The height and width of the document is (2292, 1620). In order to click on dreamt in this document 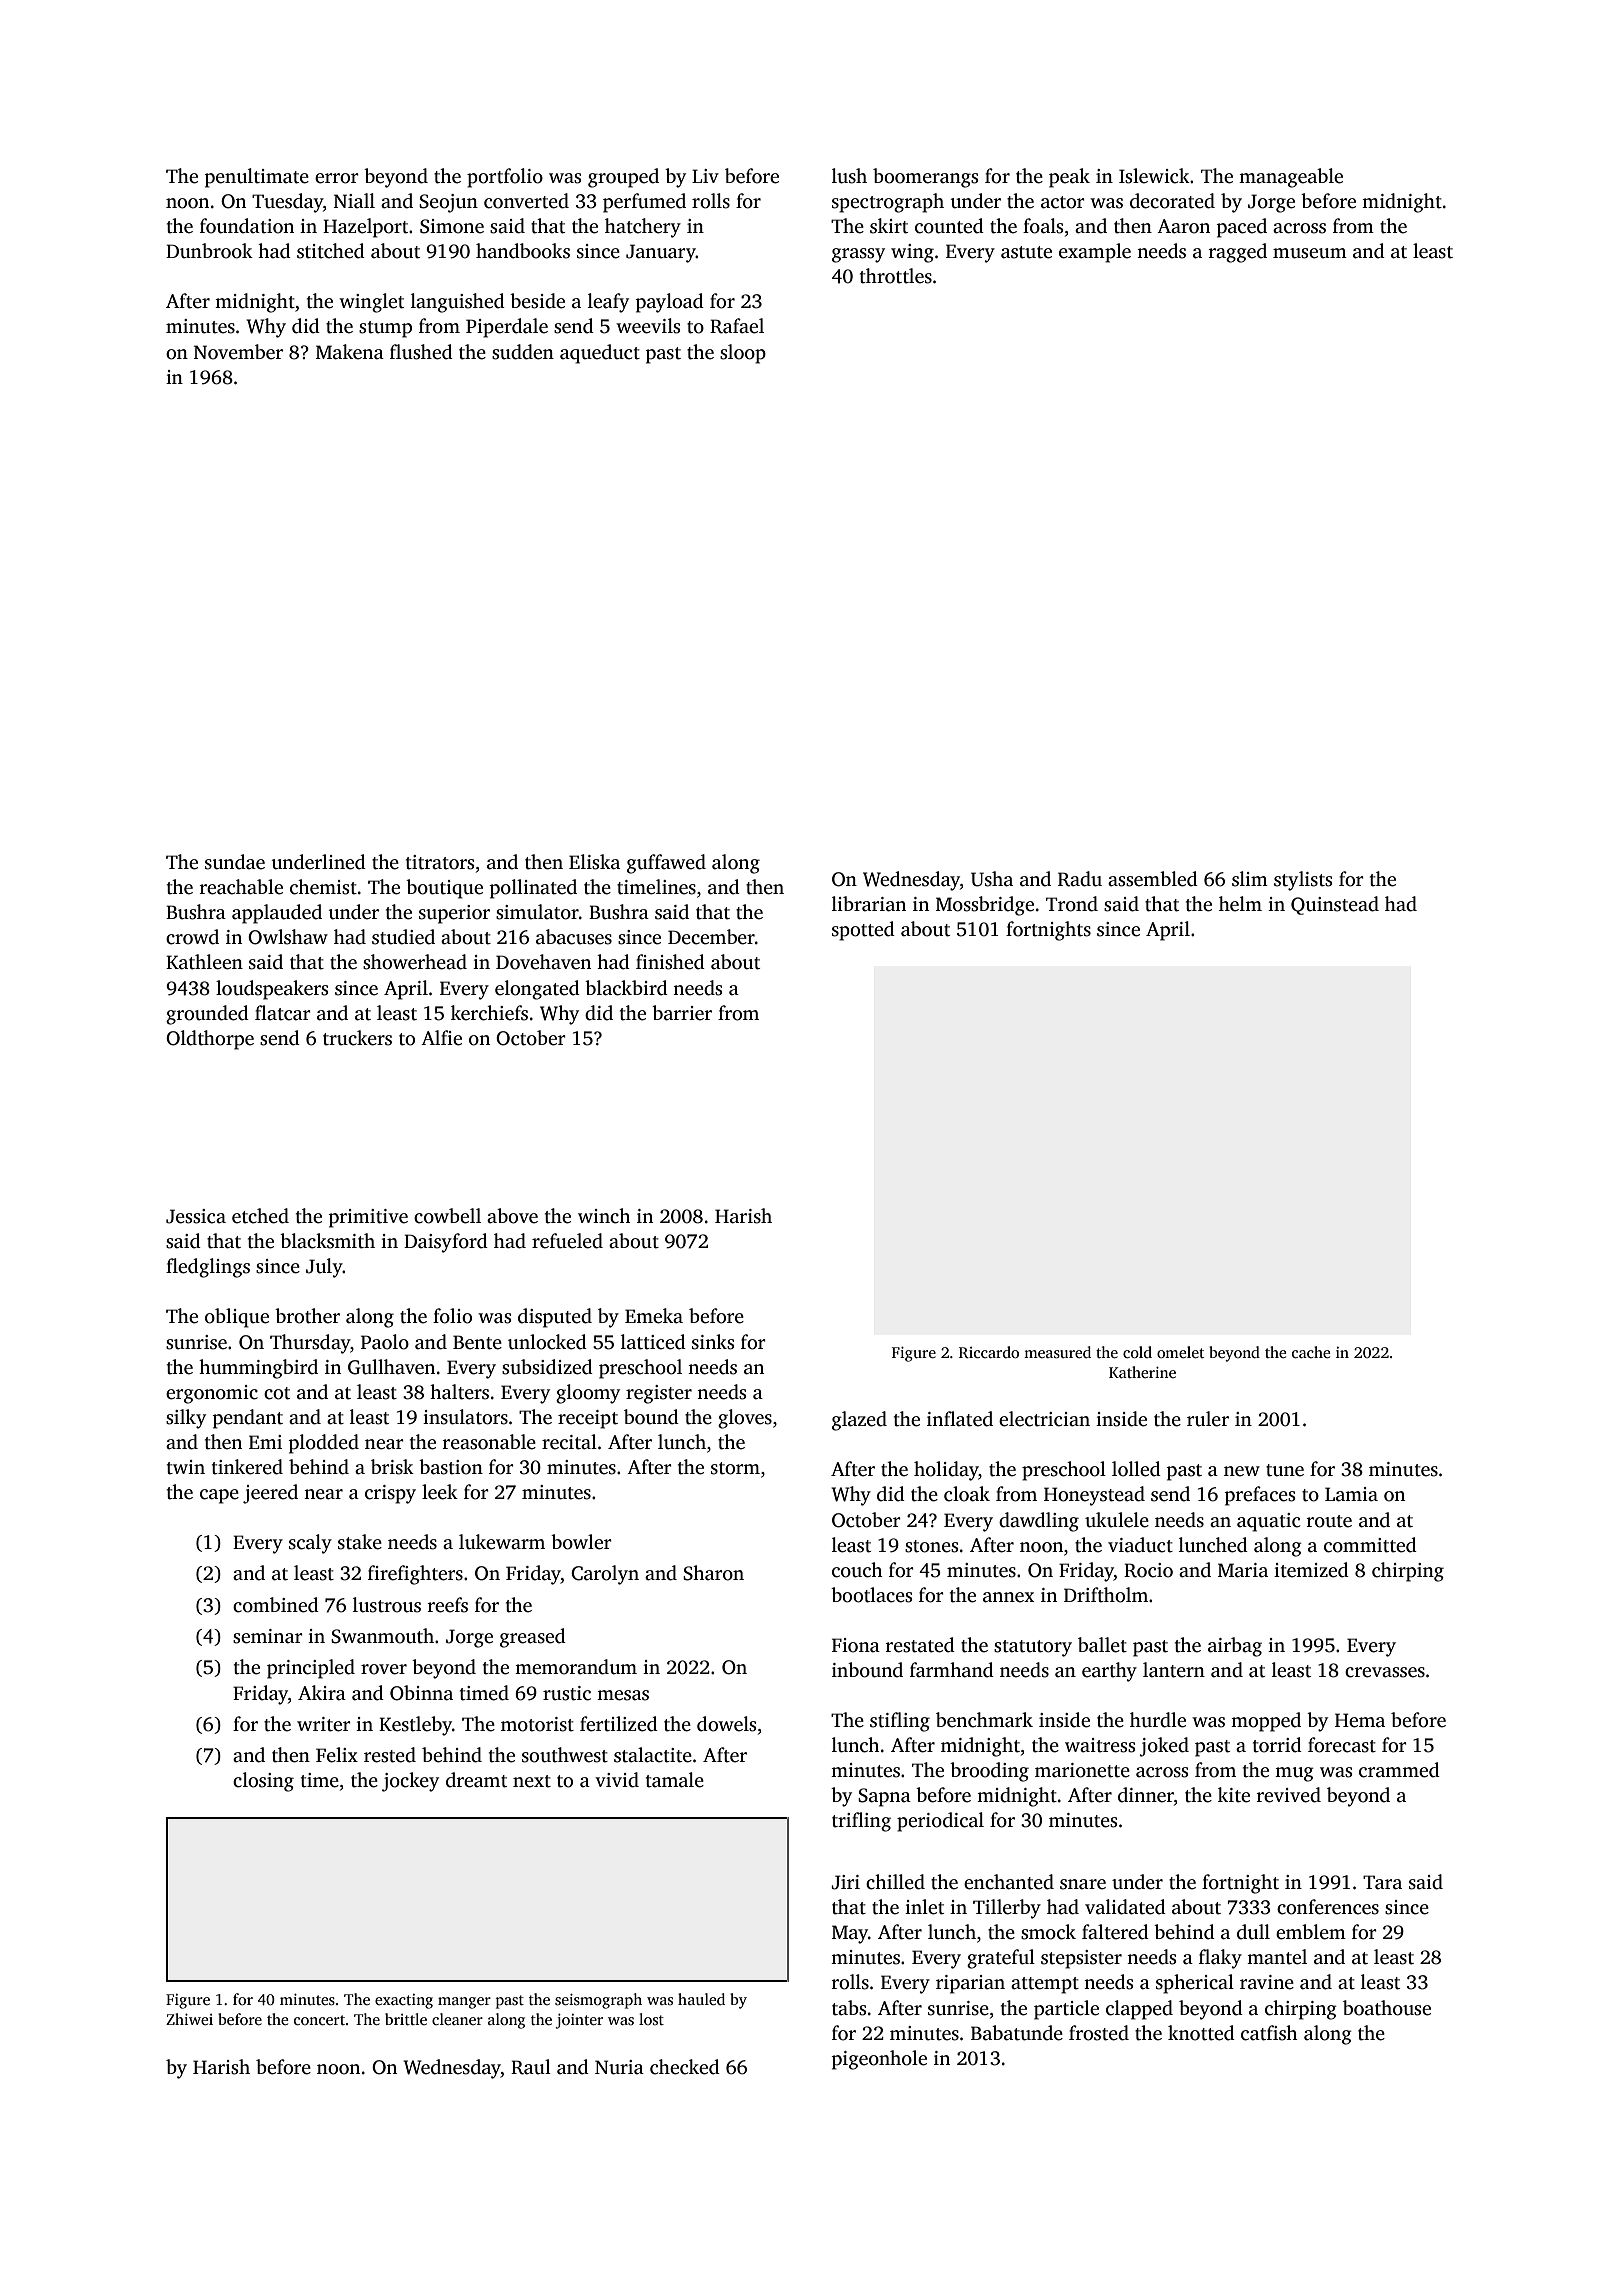, I will do `click(476, 1780)`.
